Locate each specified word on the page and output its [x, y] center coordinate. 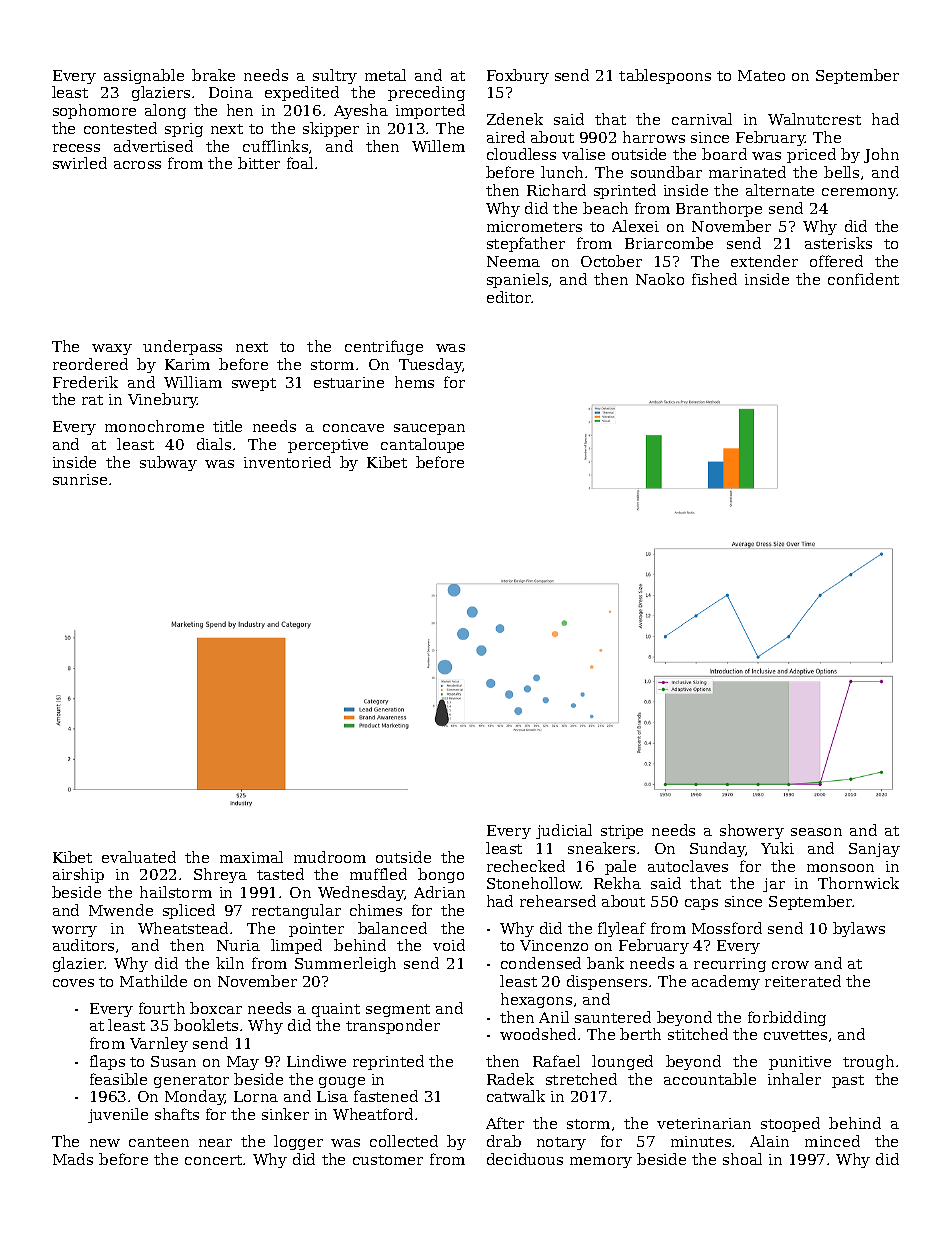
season [816, 832]
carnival [702, 119]
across [137, 165]
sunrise [80, 479]
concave [353, 428]
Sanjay [874, 850]
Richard [556, 190]
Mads [73, 1159]
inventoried [287, 462]
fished [714, 279]
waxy [112, 349]
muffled [378, 874]
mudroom [330, 857]
